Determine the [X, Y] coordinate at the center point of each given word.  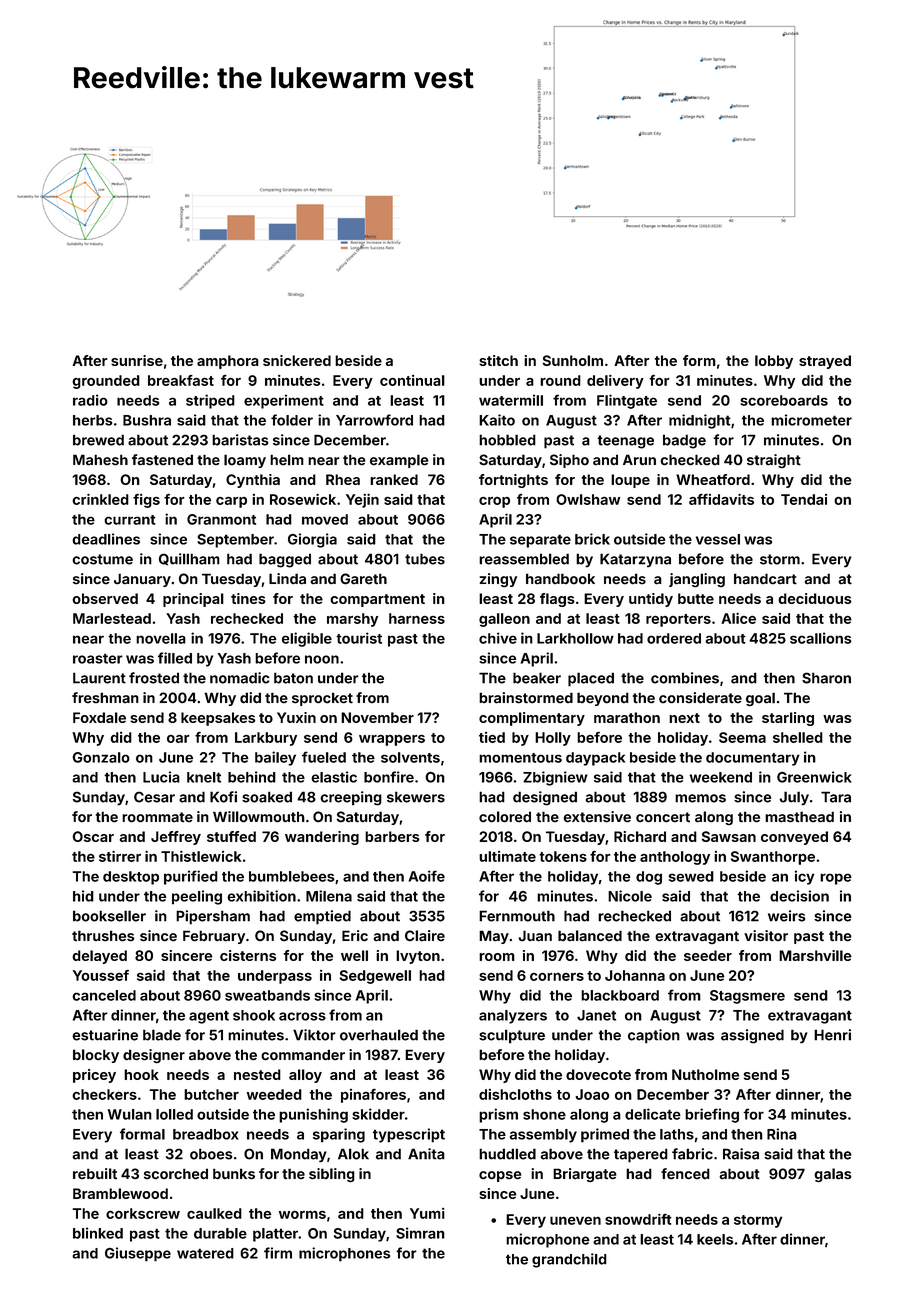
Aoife [426, 876]
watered [205, 1253]
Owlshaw [588, 499]
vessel [718, 539]
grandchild [569, 1260]
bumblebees [291, 876]
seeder [708, 955]
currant [130, 520]
